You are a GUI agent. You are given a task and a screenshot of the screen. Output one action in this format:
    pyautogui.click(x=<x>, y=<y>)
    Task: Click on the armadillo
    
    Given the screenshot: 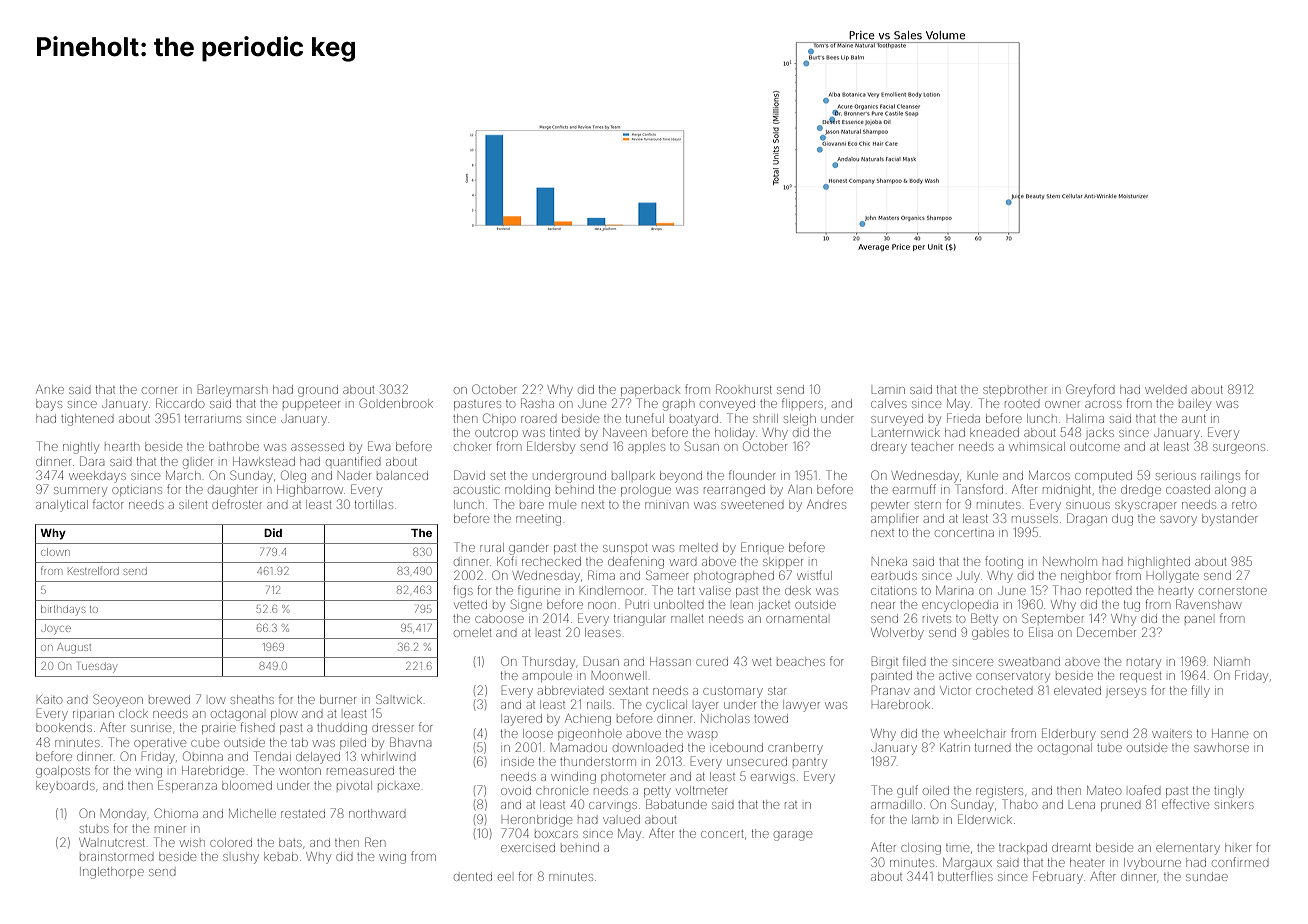 What is the action you would take?
    pyautogui.click(x=896, y=804)
